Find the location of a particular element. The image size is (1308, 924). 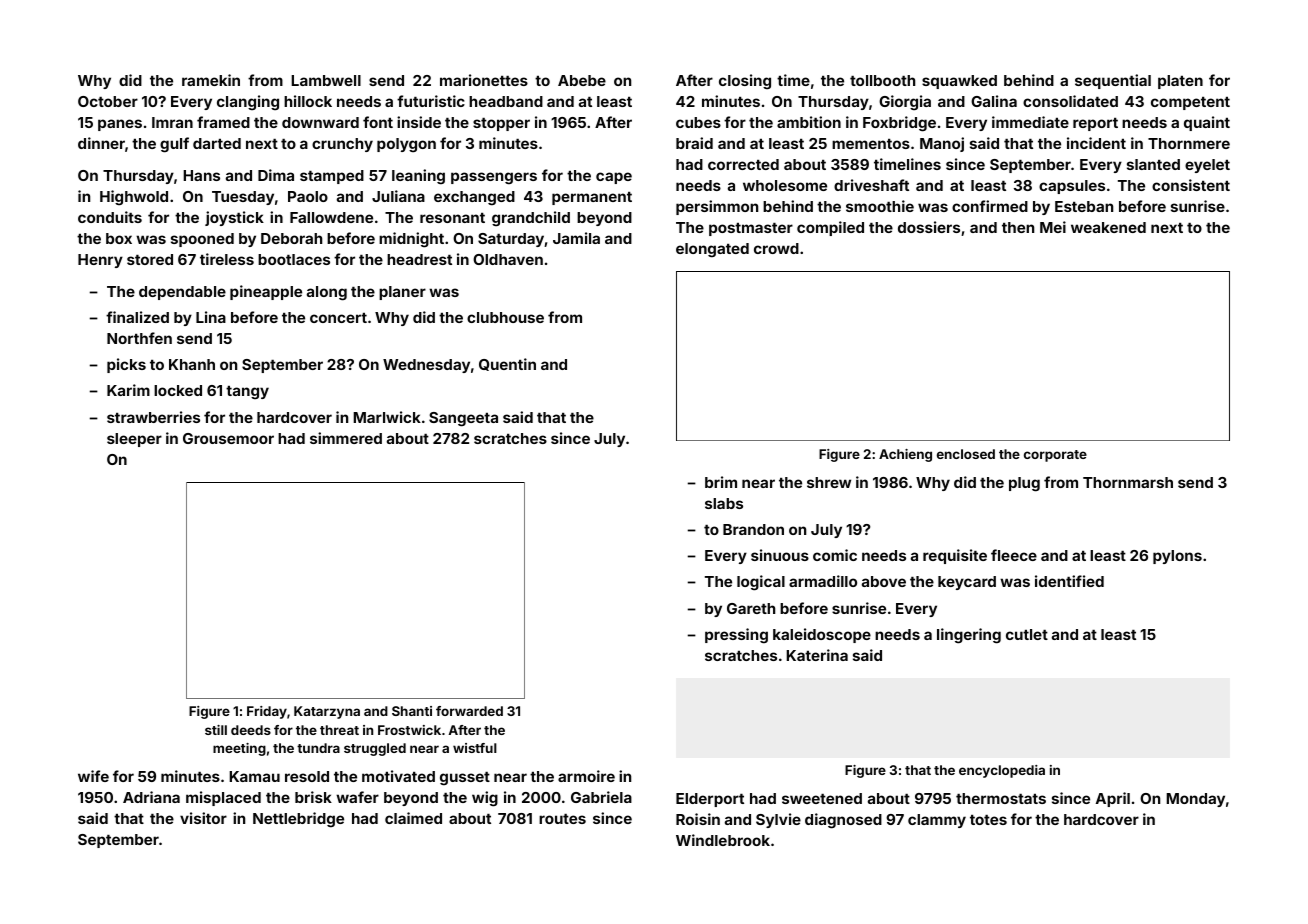

Abebe is located at coordinates (582, 80).
